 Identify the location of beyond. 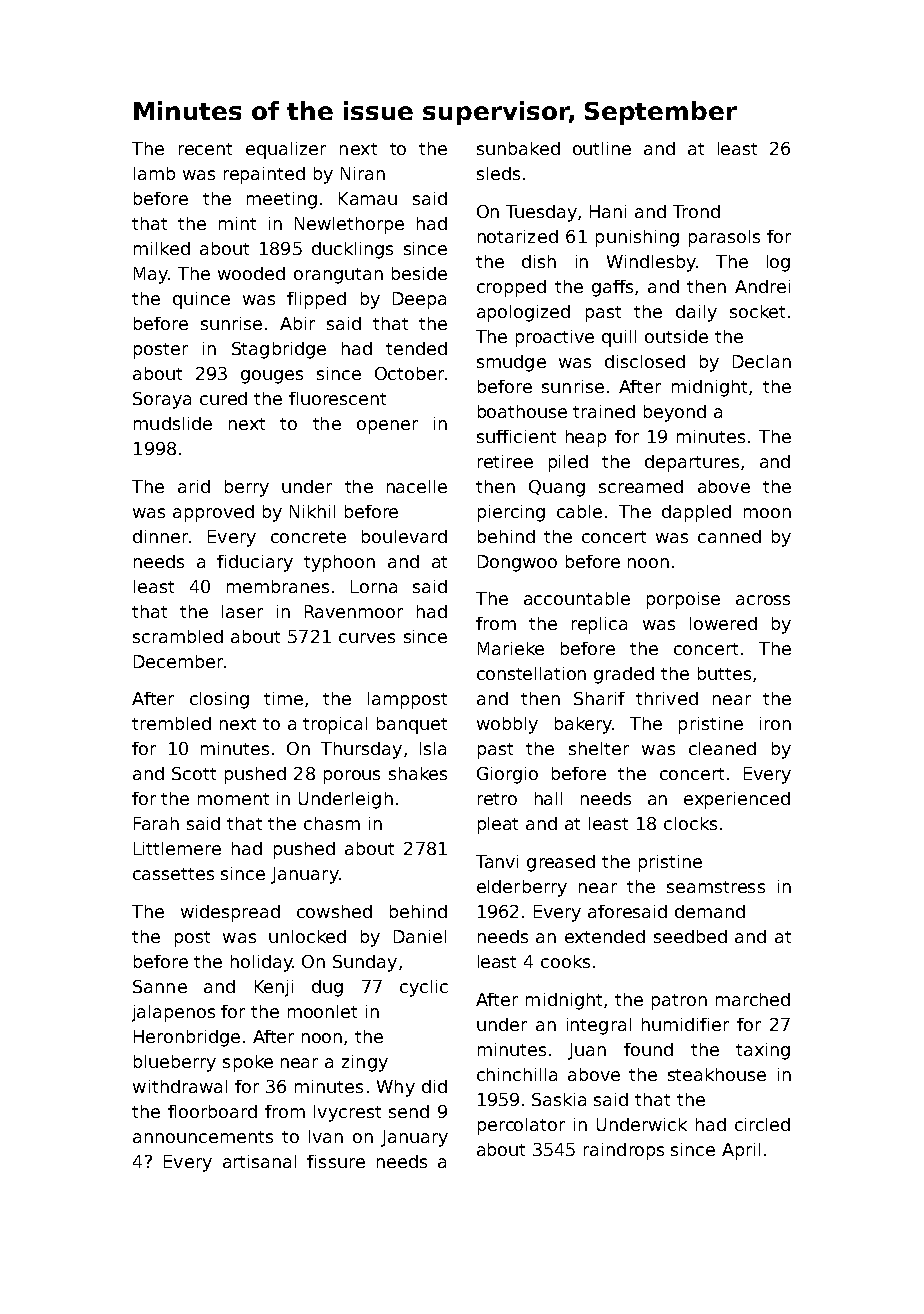
(675, 413).
